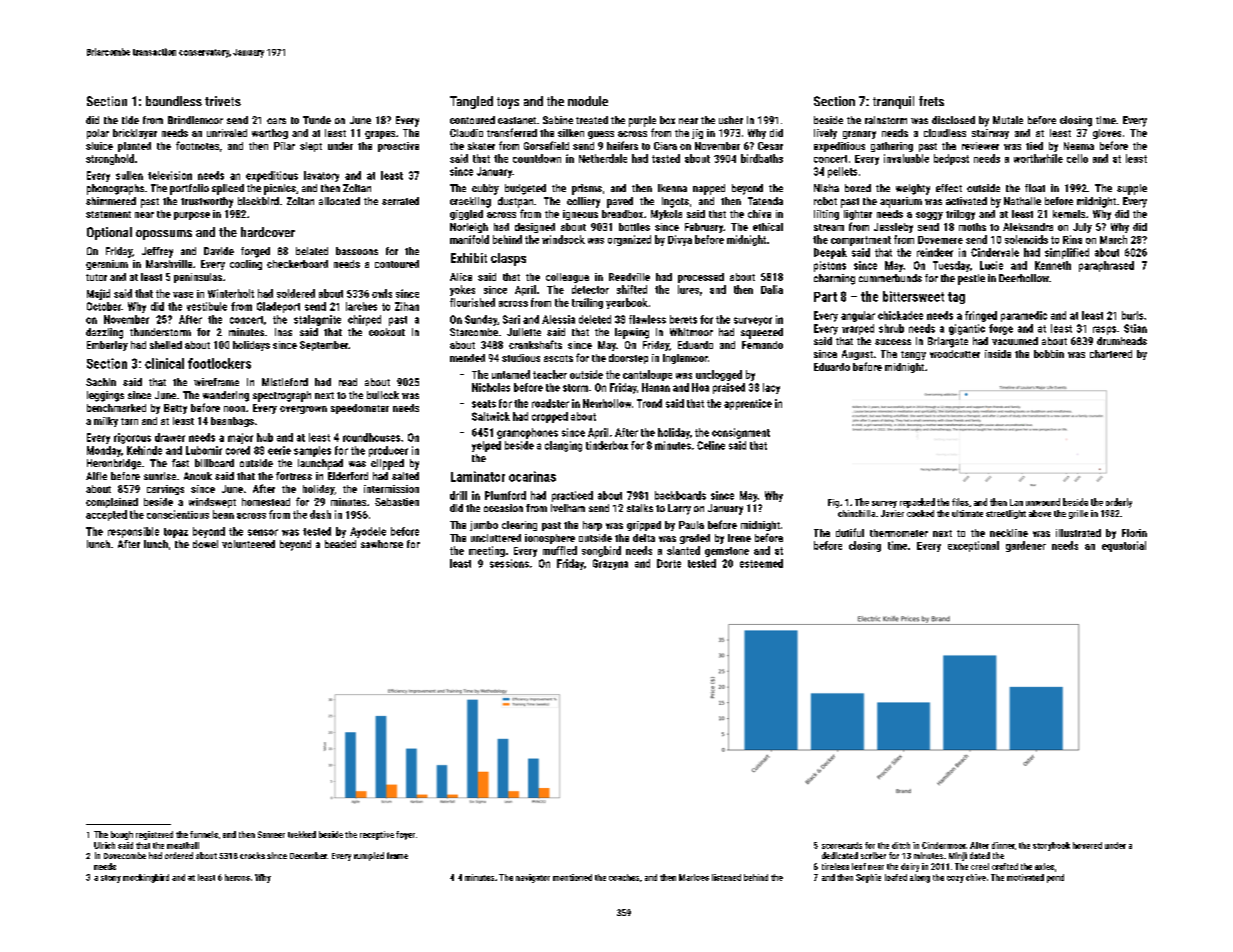 This screenshot has height=952, width=1233. What do you see at coordinates (108, 214) in the screenshot?
I see `statement` at bounding box center [108, 214].
